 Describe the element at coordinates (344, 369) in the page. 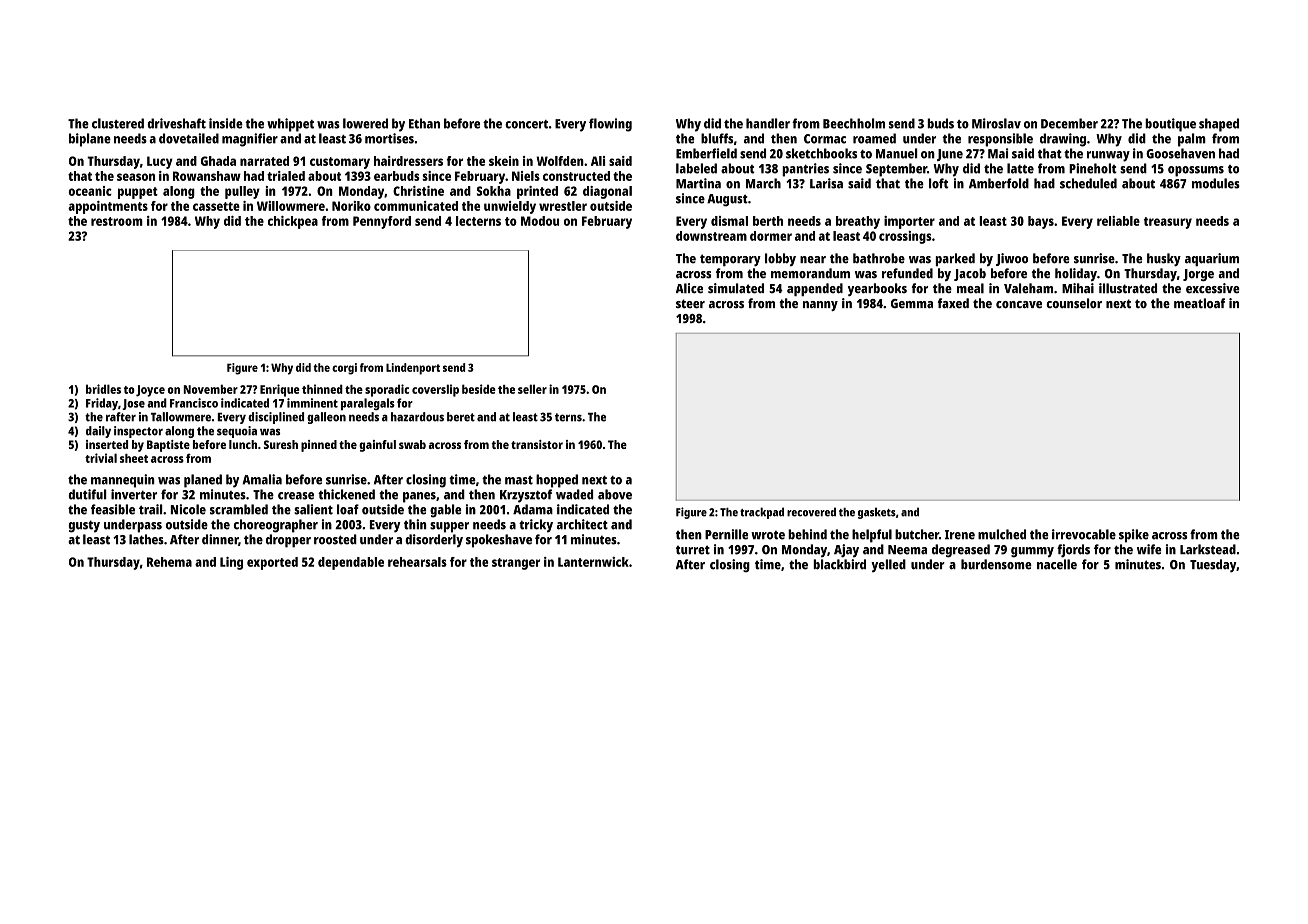

I see `corgi` at that location.
